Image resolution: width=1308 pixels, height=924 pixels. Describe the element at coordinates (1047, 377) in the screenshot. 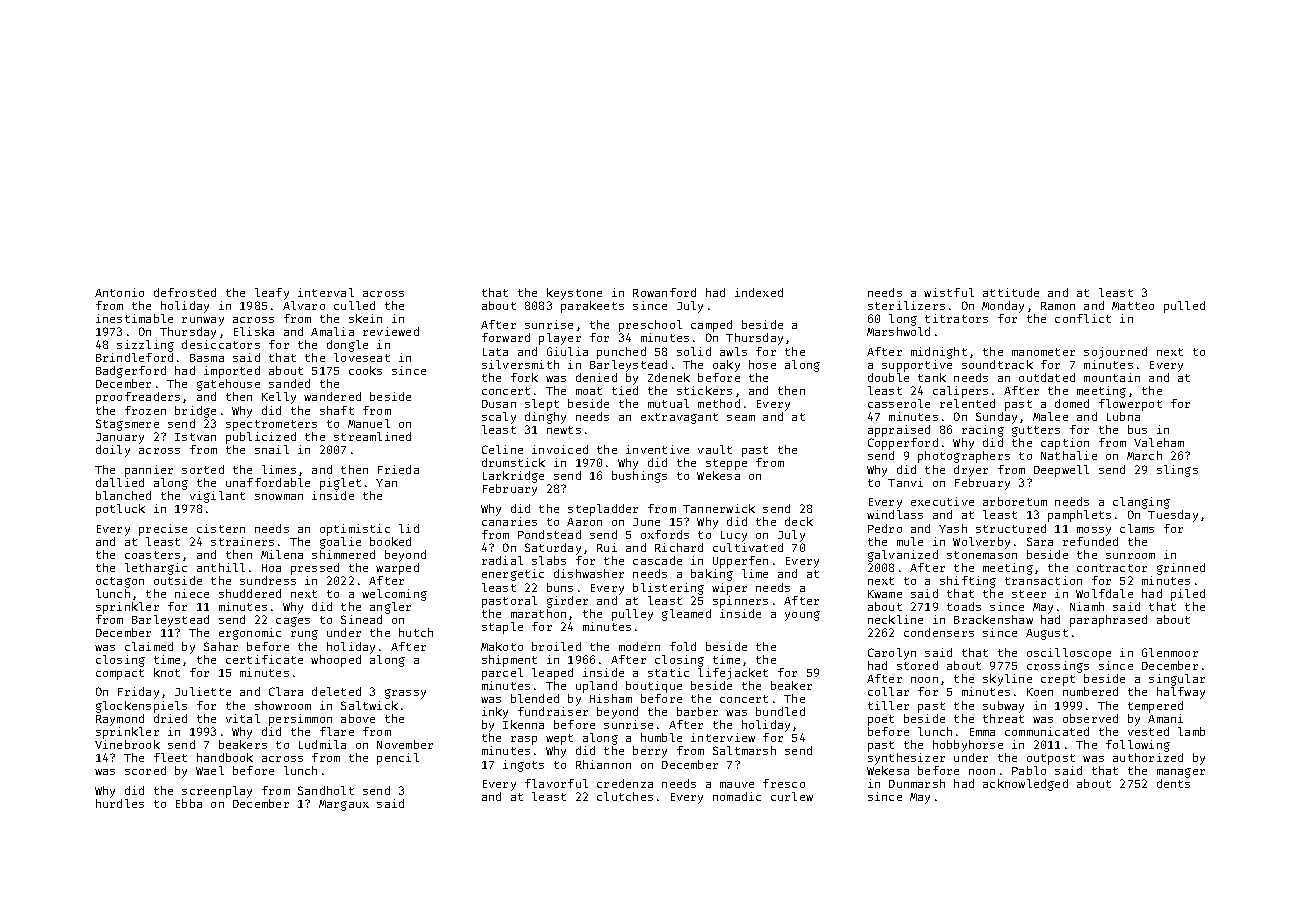

I see `outdated` at that location.
